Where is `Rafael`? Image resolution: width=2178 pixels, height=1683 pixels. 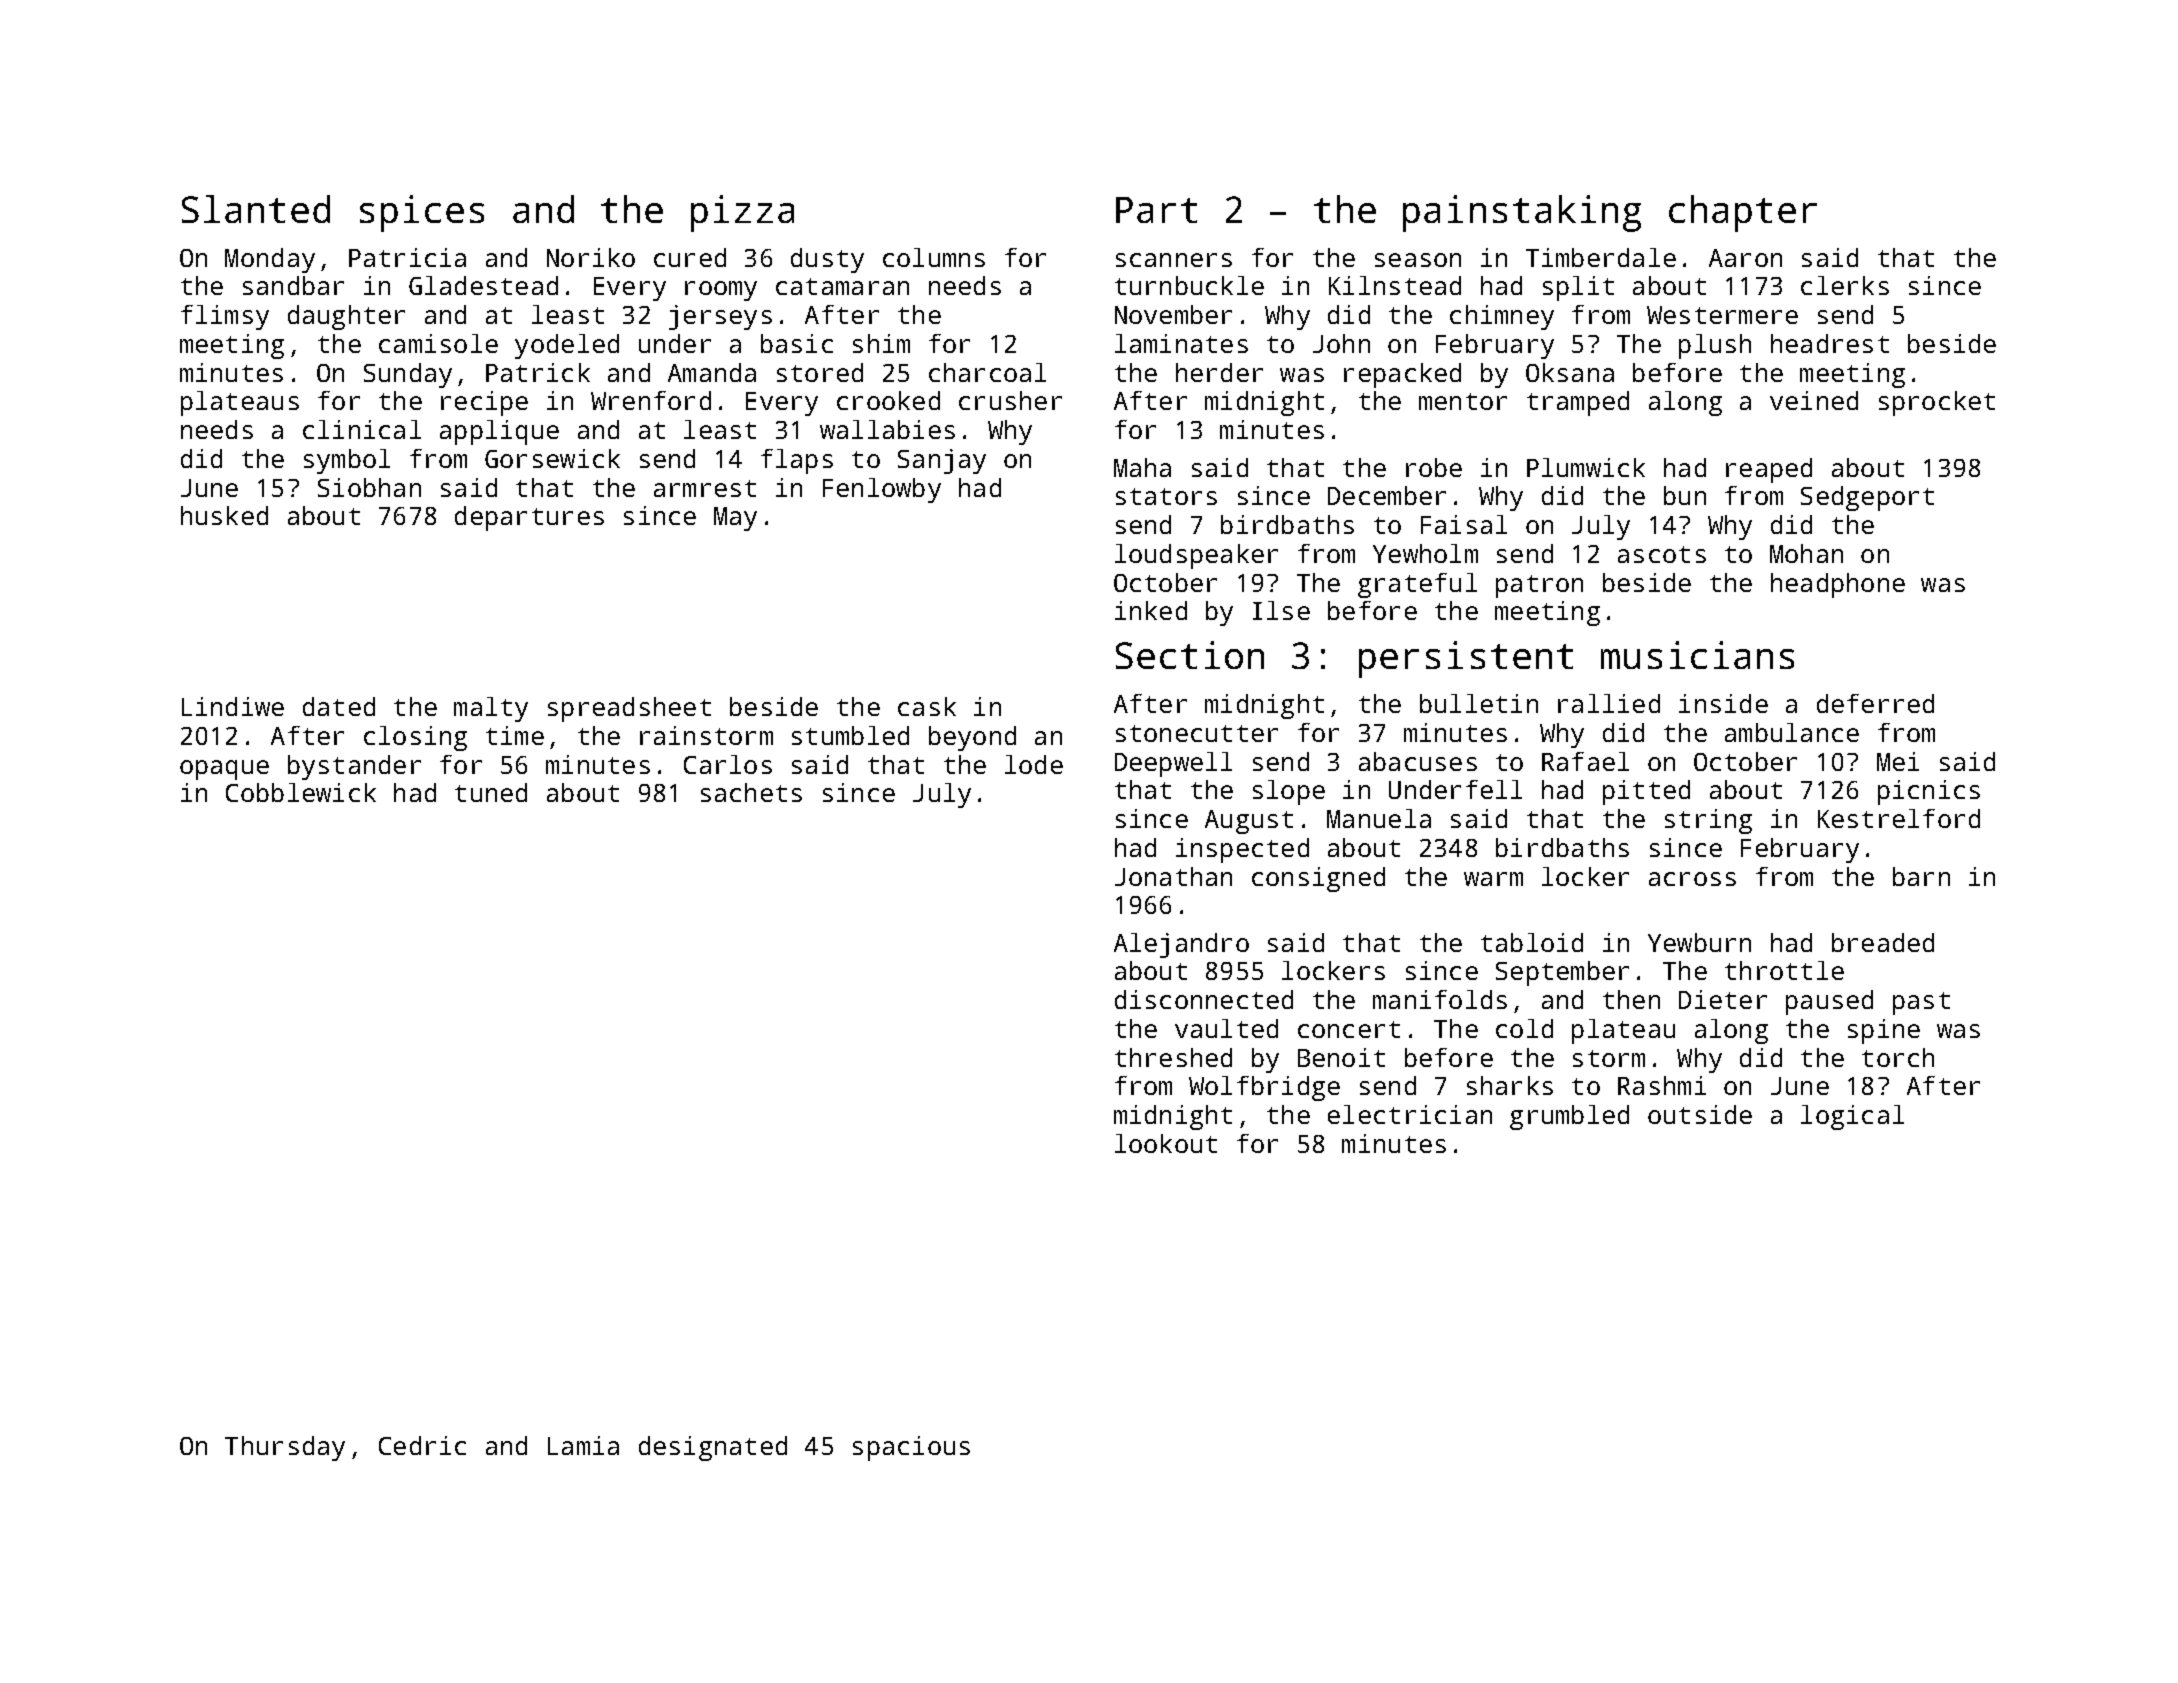
Rafael is located at coordinates (1585, 761).
